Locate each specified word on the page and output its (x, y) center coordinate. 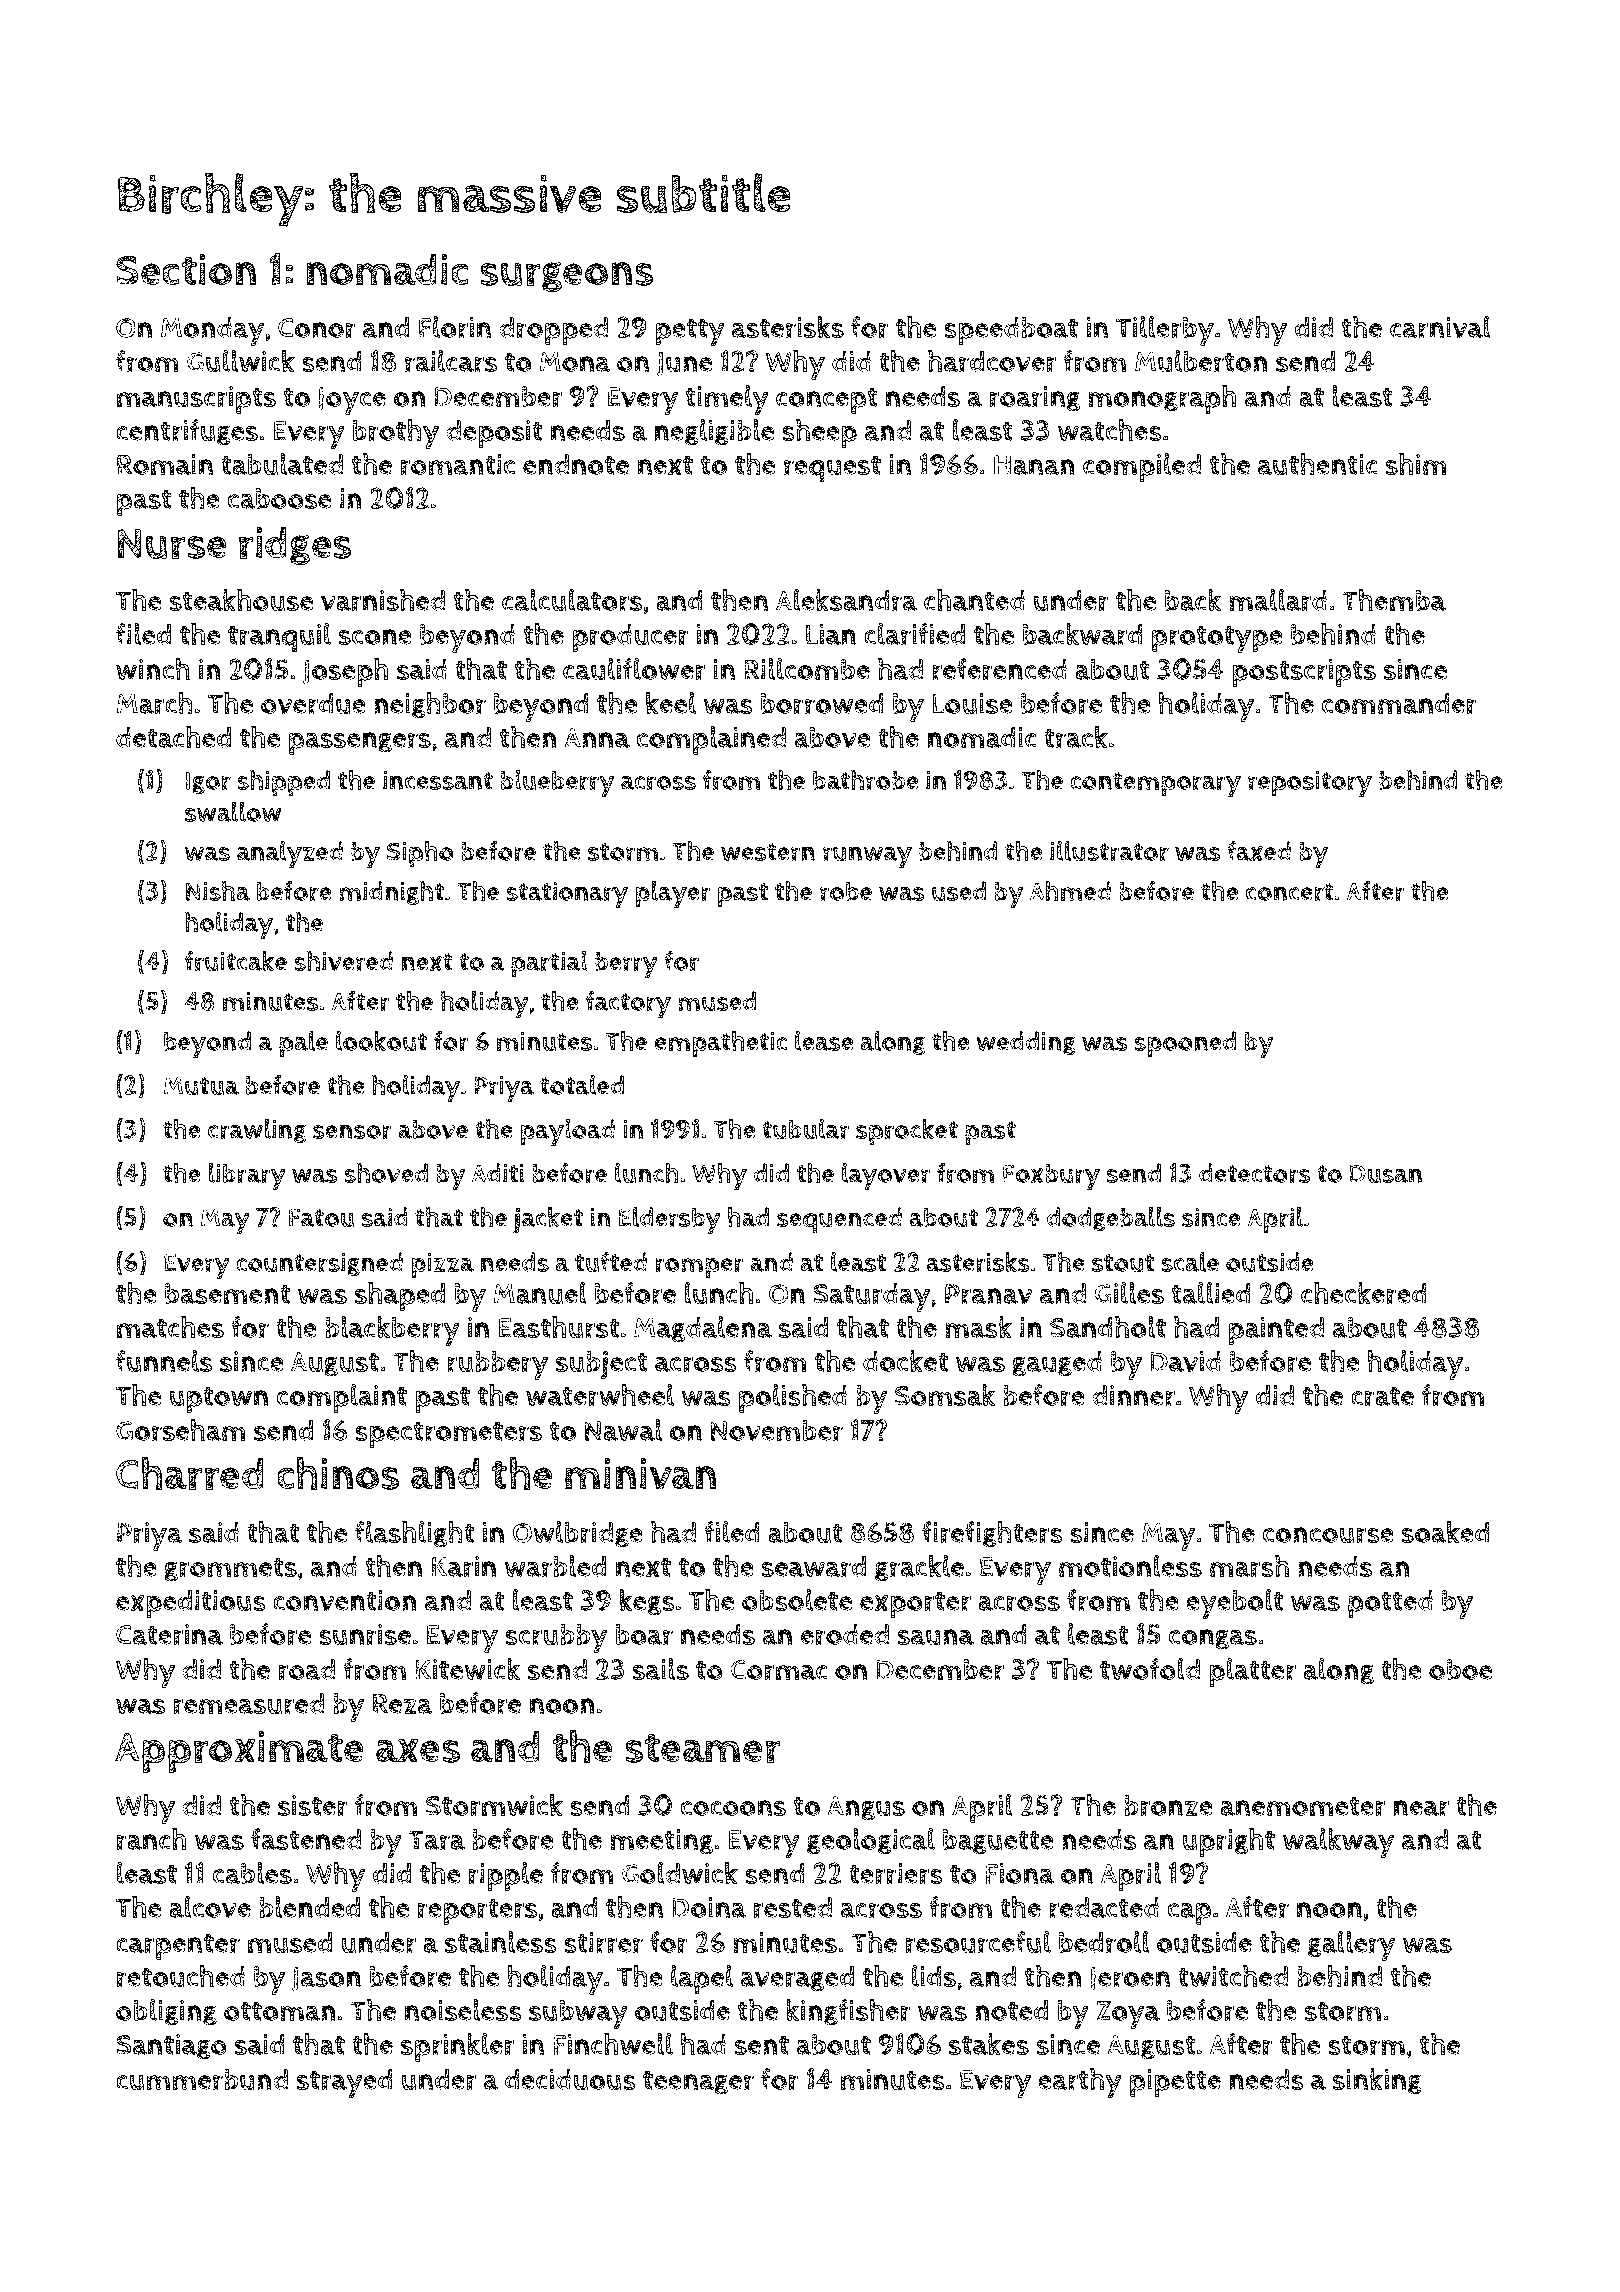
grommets (230, 1570)
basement (227, 1293)
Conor (317, 328)
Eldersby (670, 1220)
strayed (345, 2083)
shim (1416, 464)
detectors (1255, 1173)
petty (690, 332)
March (154, 703)
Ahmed (1070, 890)
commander (1399, 704)
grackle (919, 1568)
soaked (1446, 1532)
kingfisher (848, 2012)
